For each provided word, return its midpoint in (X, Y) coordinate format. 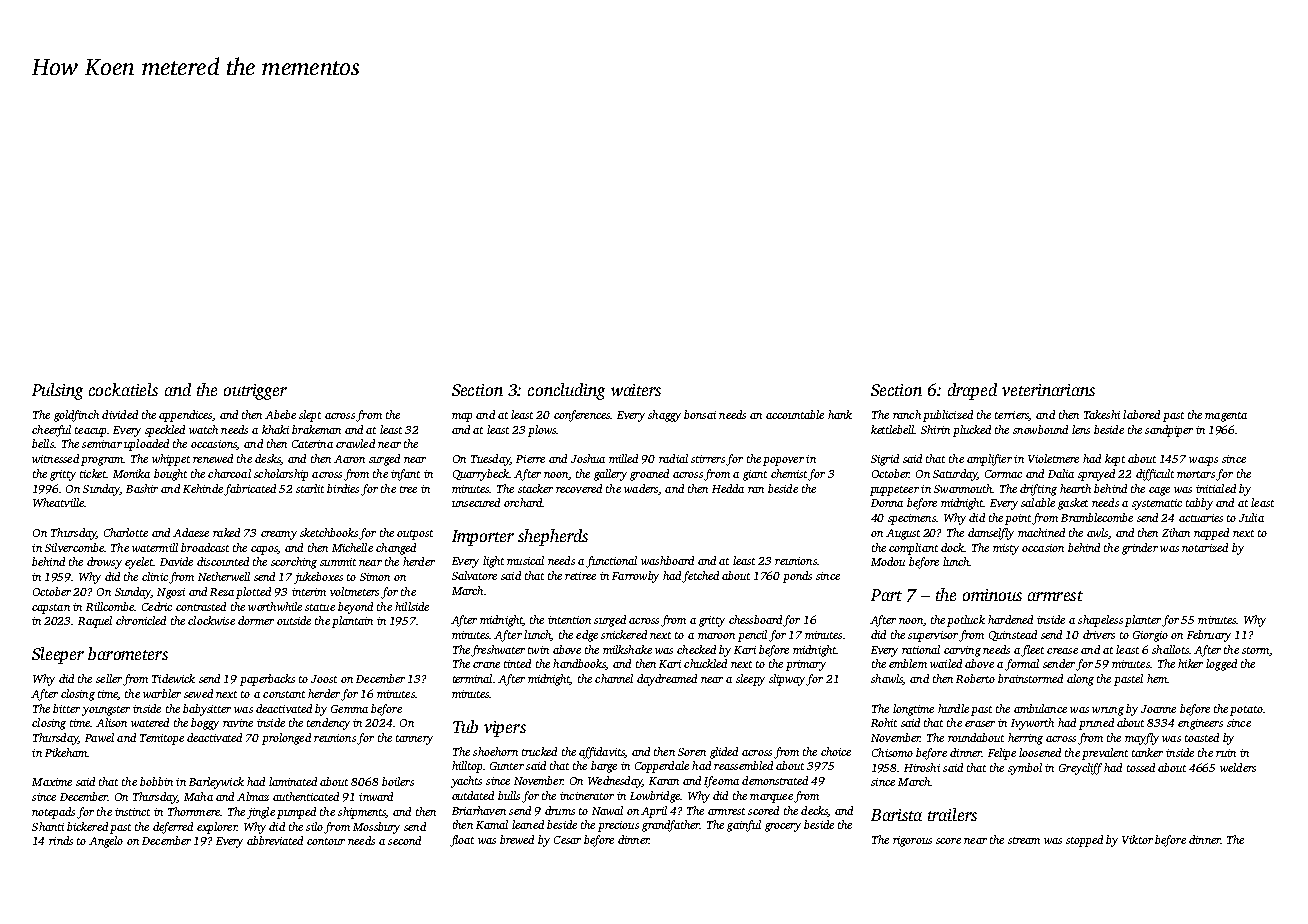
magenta (1226, 417)
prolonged (286, 739)
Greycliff (1080, 769)
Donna (887, 503)
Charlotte (126, 532)
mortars (1196, 474)
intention (569, 620)
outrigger (255, 392)
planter (1143, 621)
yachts (466, 782)
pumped (296, 813)
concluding (566, 391)
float (462, 841)
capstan (51, 609)
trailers (952, 814)
